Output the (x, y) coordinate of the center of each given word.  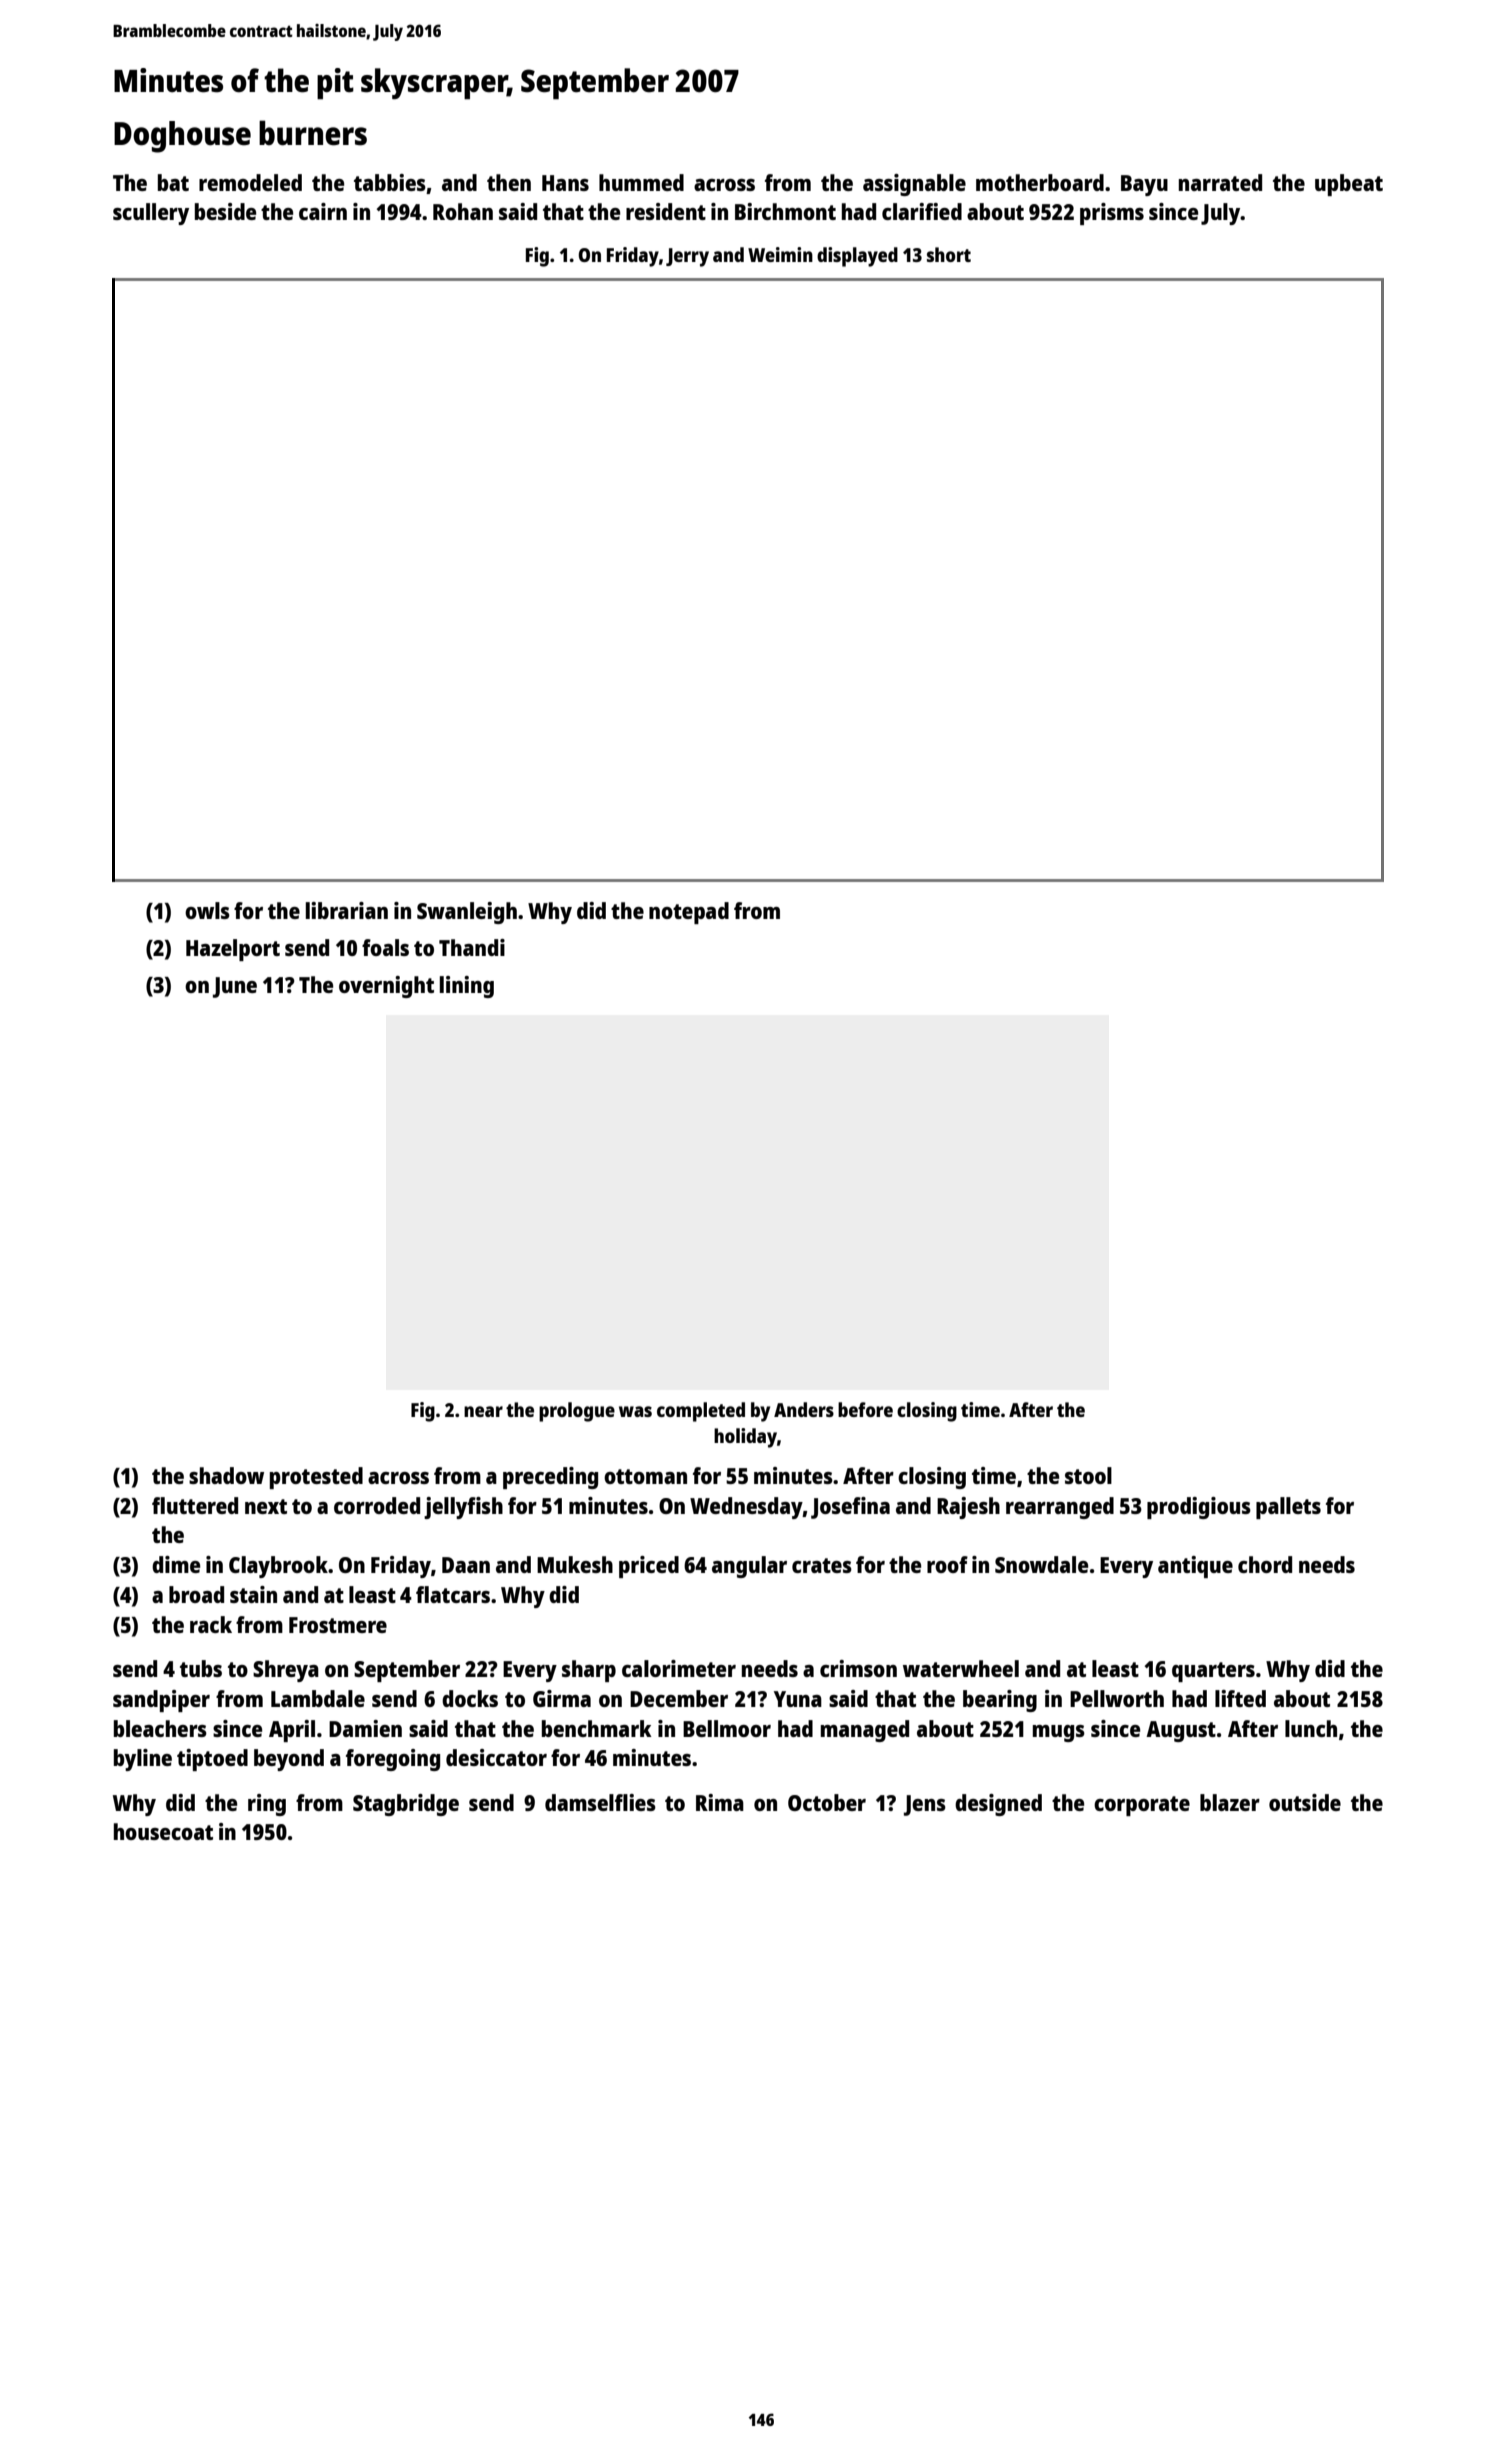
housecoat (163, 1831)
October (827, 1802)
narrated (1220, 182)
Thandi (472, 947)
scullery (151, 214)
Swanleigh (467, 913)
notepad (689, 913)
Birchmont (785, 211)
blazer (1230, 1802)
